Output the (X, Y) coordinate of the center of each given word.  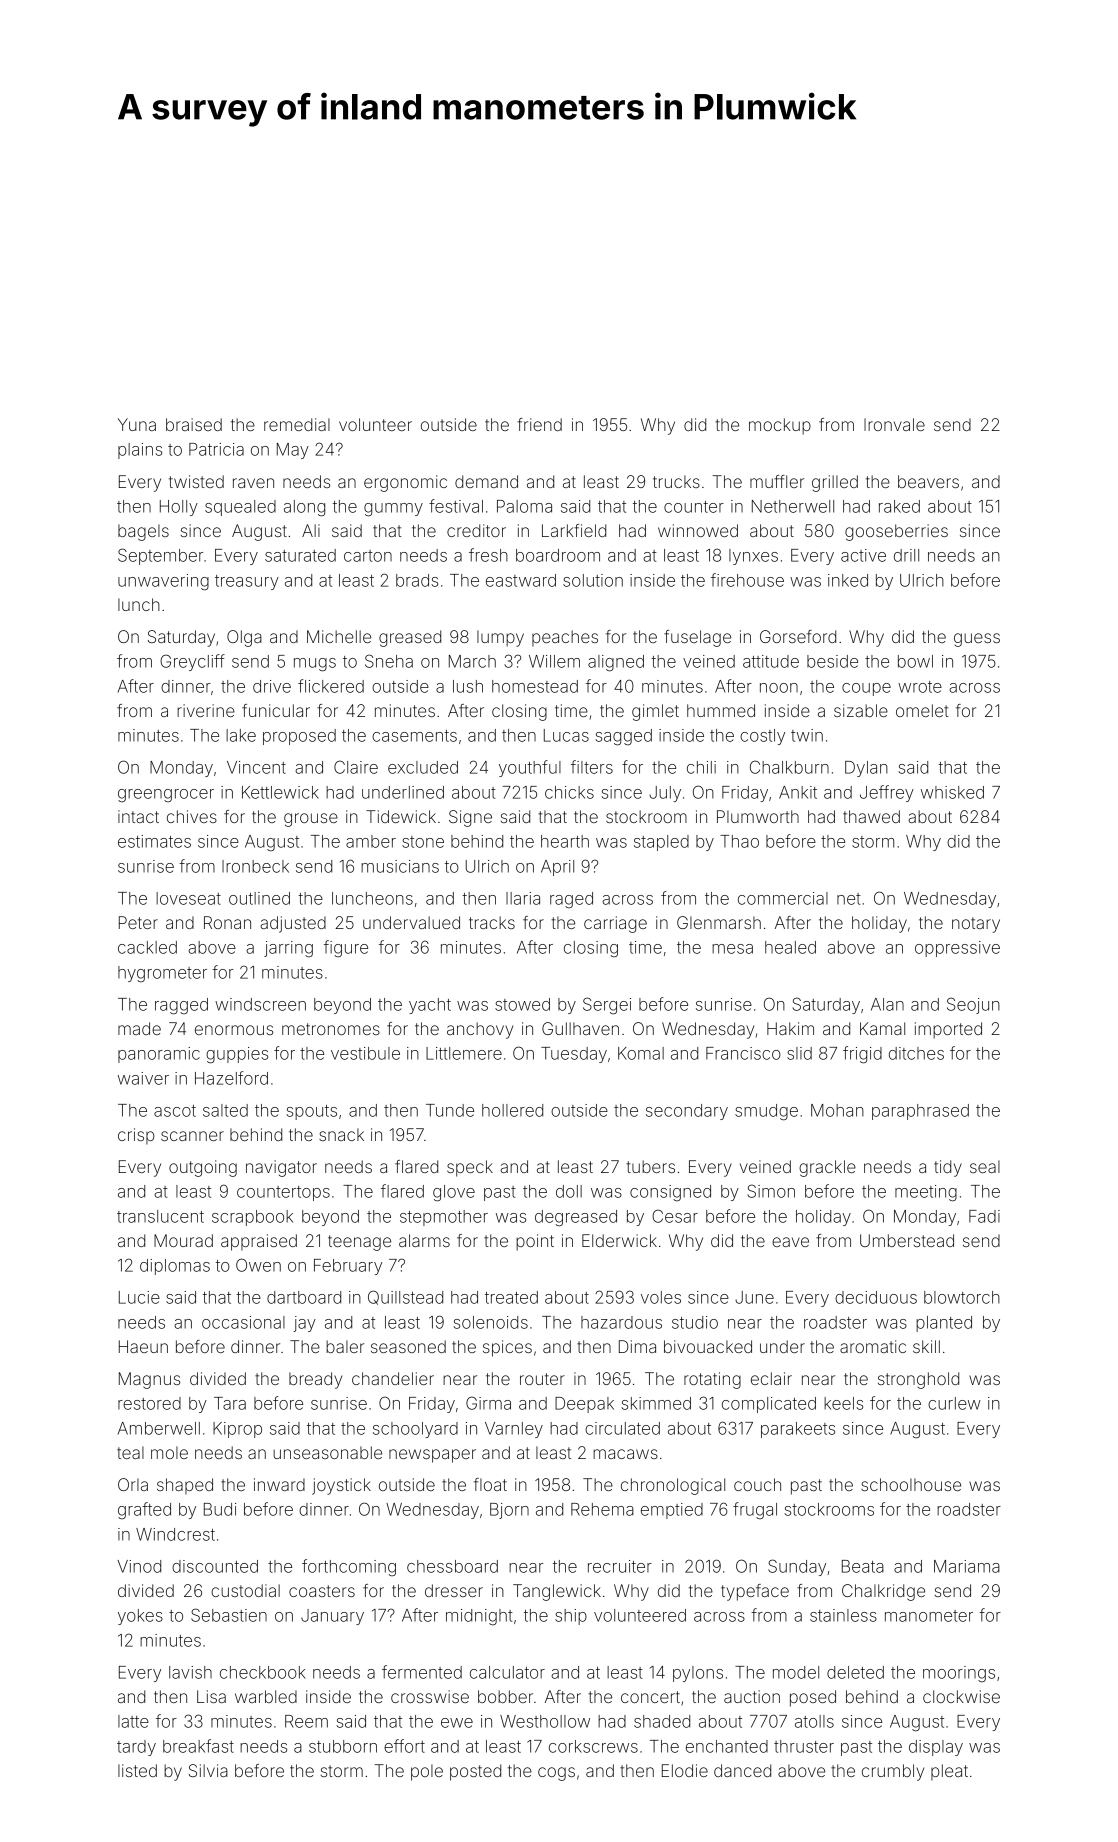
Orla (133, 1484)
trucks (676, 481)
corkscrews (593, 1746)
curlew (954, 1403)
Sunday (797, 1567)
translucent (160, 1216)
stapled (661, 843)
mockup (780, 426)
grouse (311, 820)
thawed (871, 816)
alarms (424, 1240)
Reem (306, 1721)
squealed (240, 508)
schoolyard (415, 1430)
